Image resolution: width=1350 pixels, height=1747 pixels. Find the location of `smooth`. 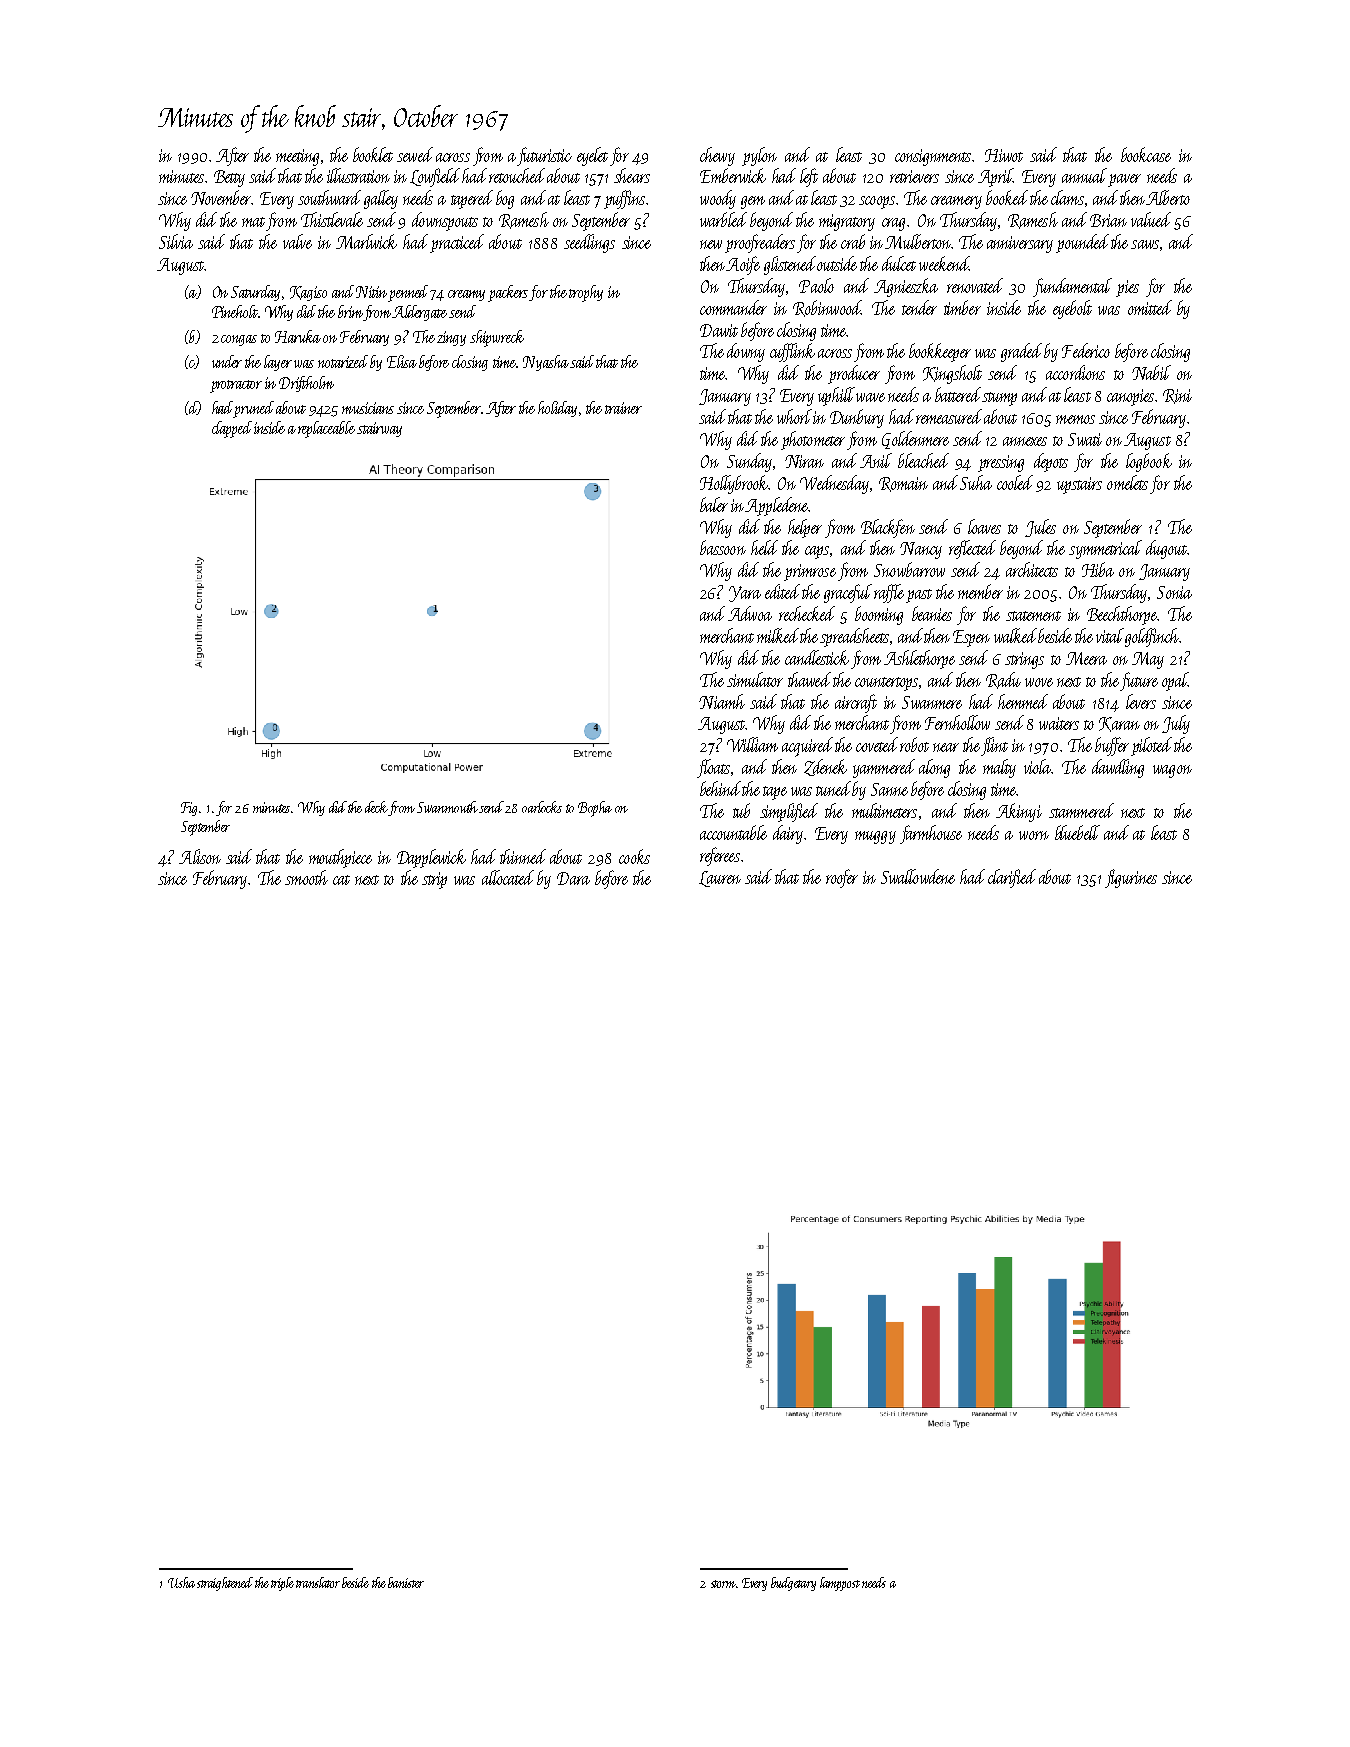

smooth is located at coordinates (306, 877).
